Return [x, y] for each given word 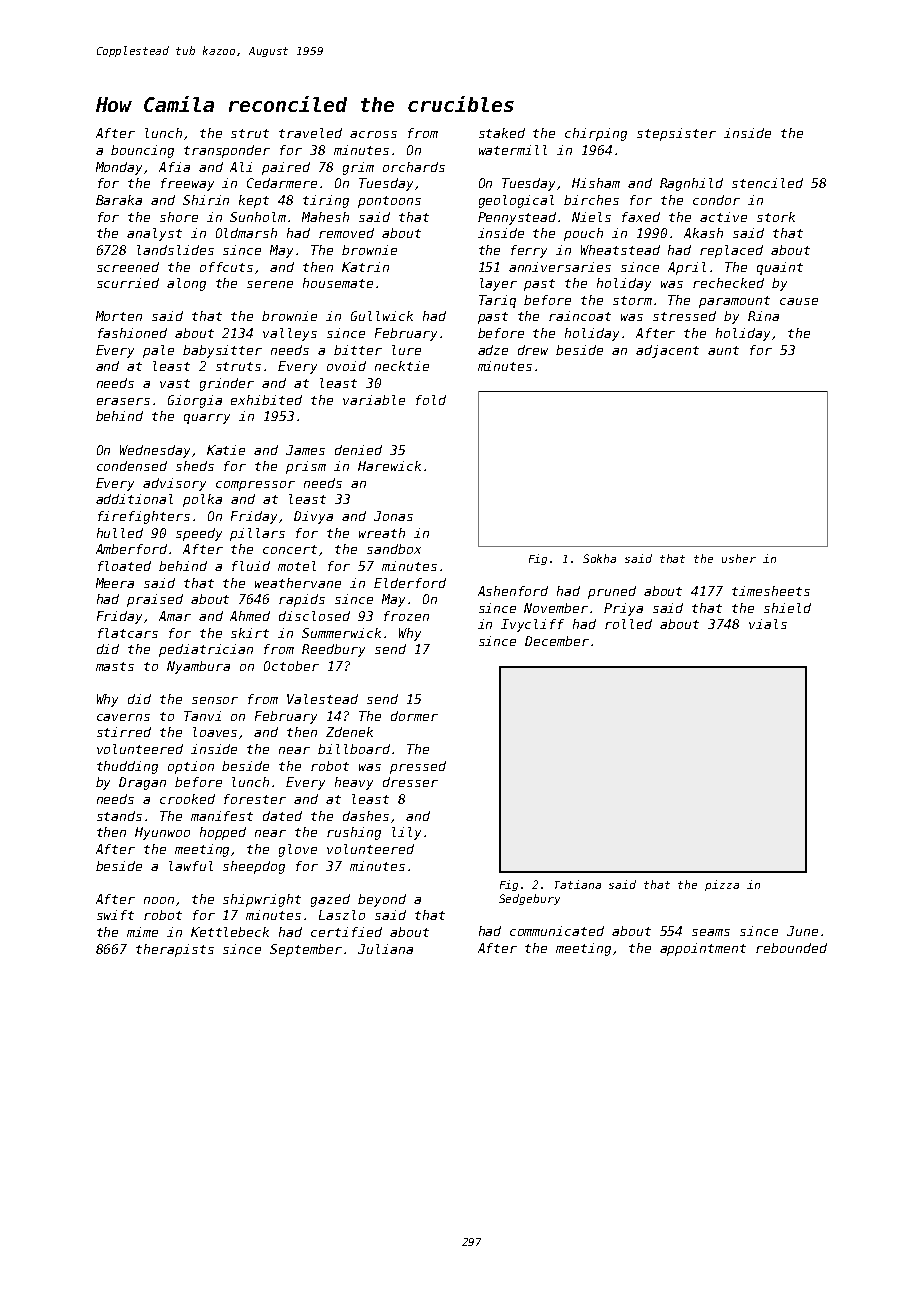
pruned [612, 592]
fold [431, 400]
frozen [406, 616]
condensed [132, 466]
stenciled [767, 183]
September [306, 950]
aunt [723, 350]
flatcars [128, 633]
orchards [414, 167]
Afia [174, 167]
